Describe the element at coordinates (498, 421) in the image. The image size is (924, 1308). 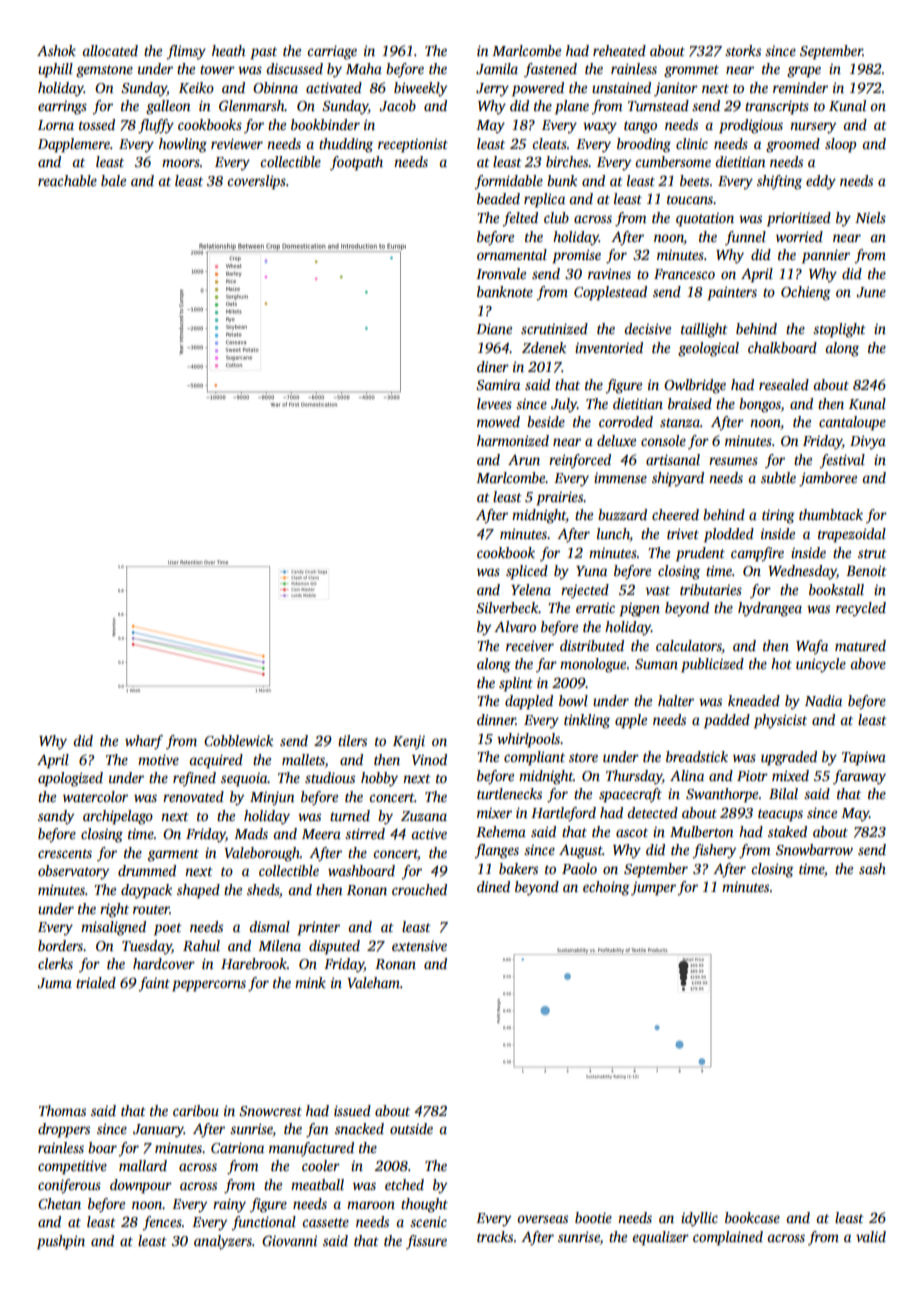
I see `mowed` at that location.
